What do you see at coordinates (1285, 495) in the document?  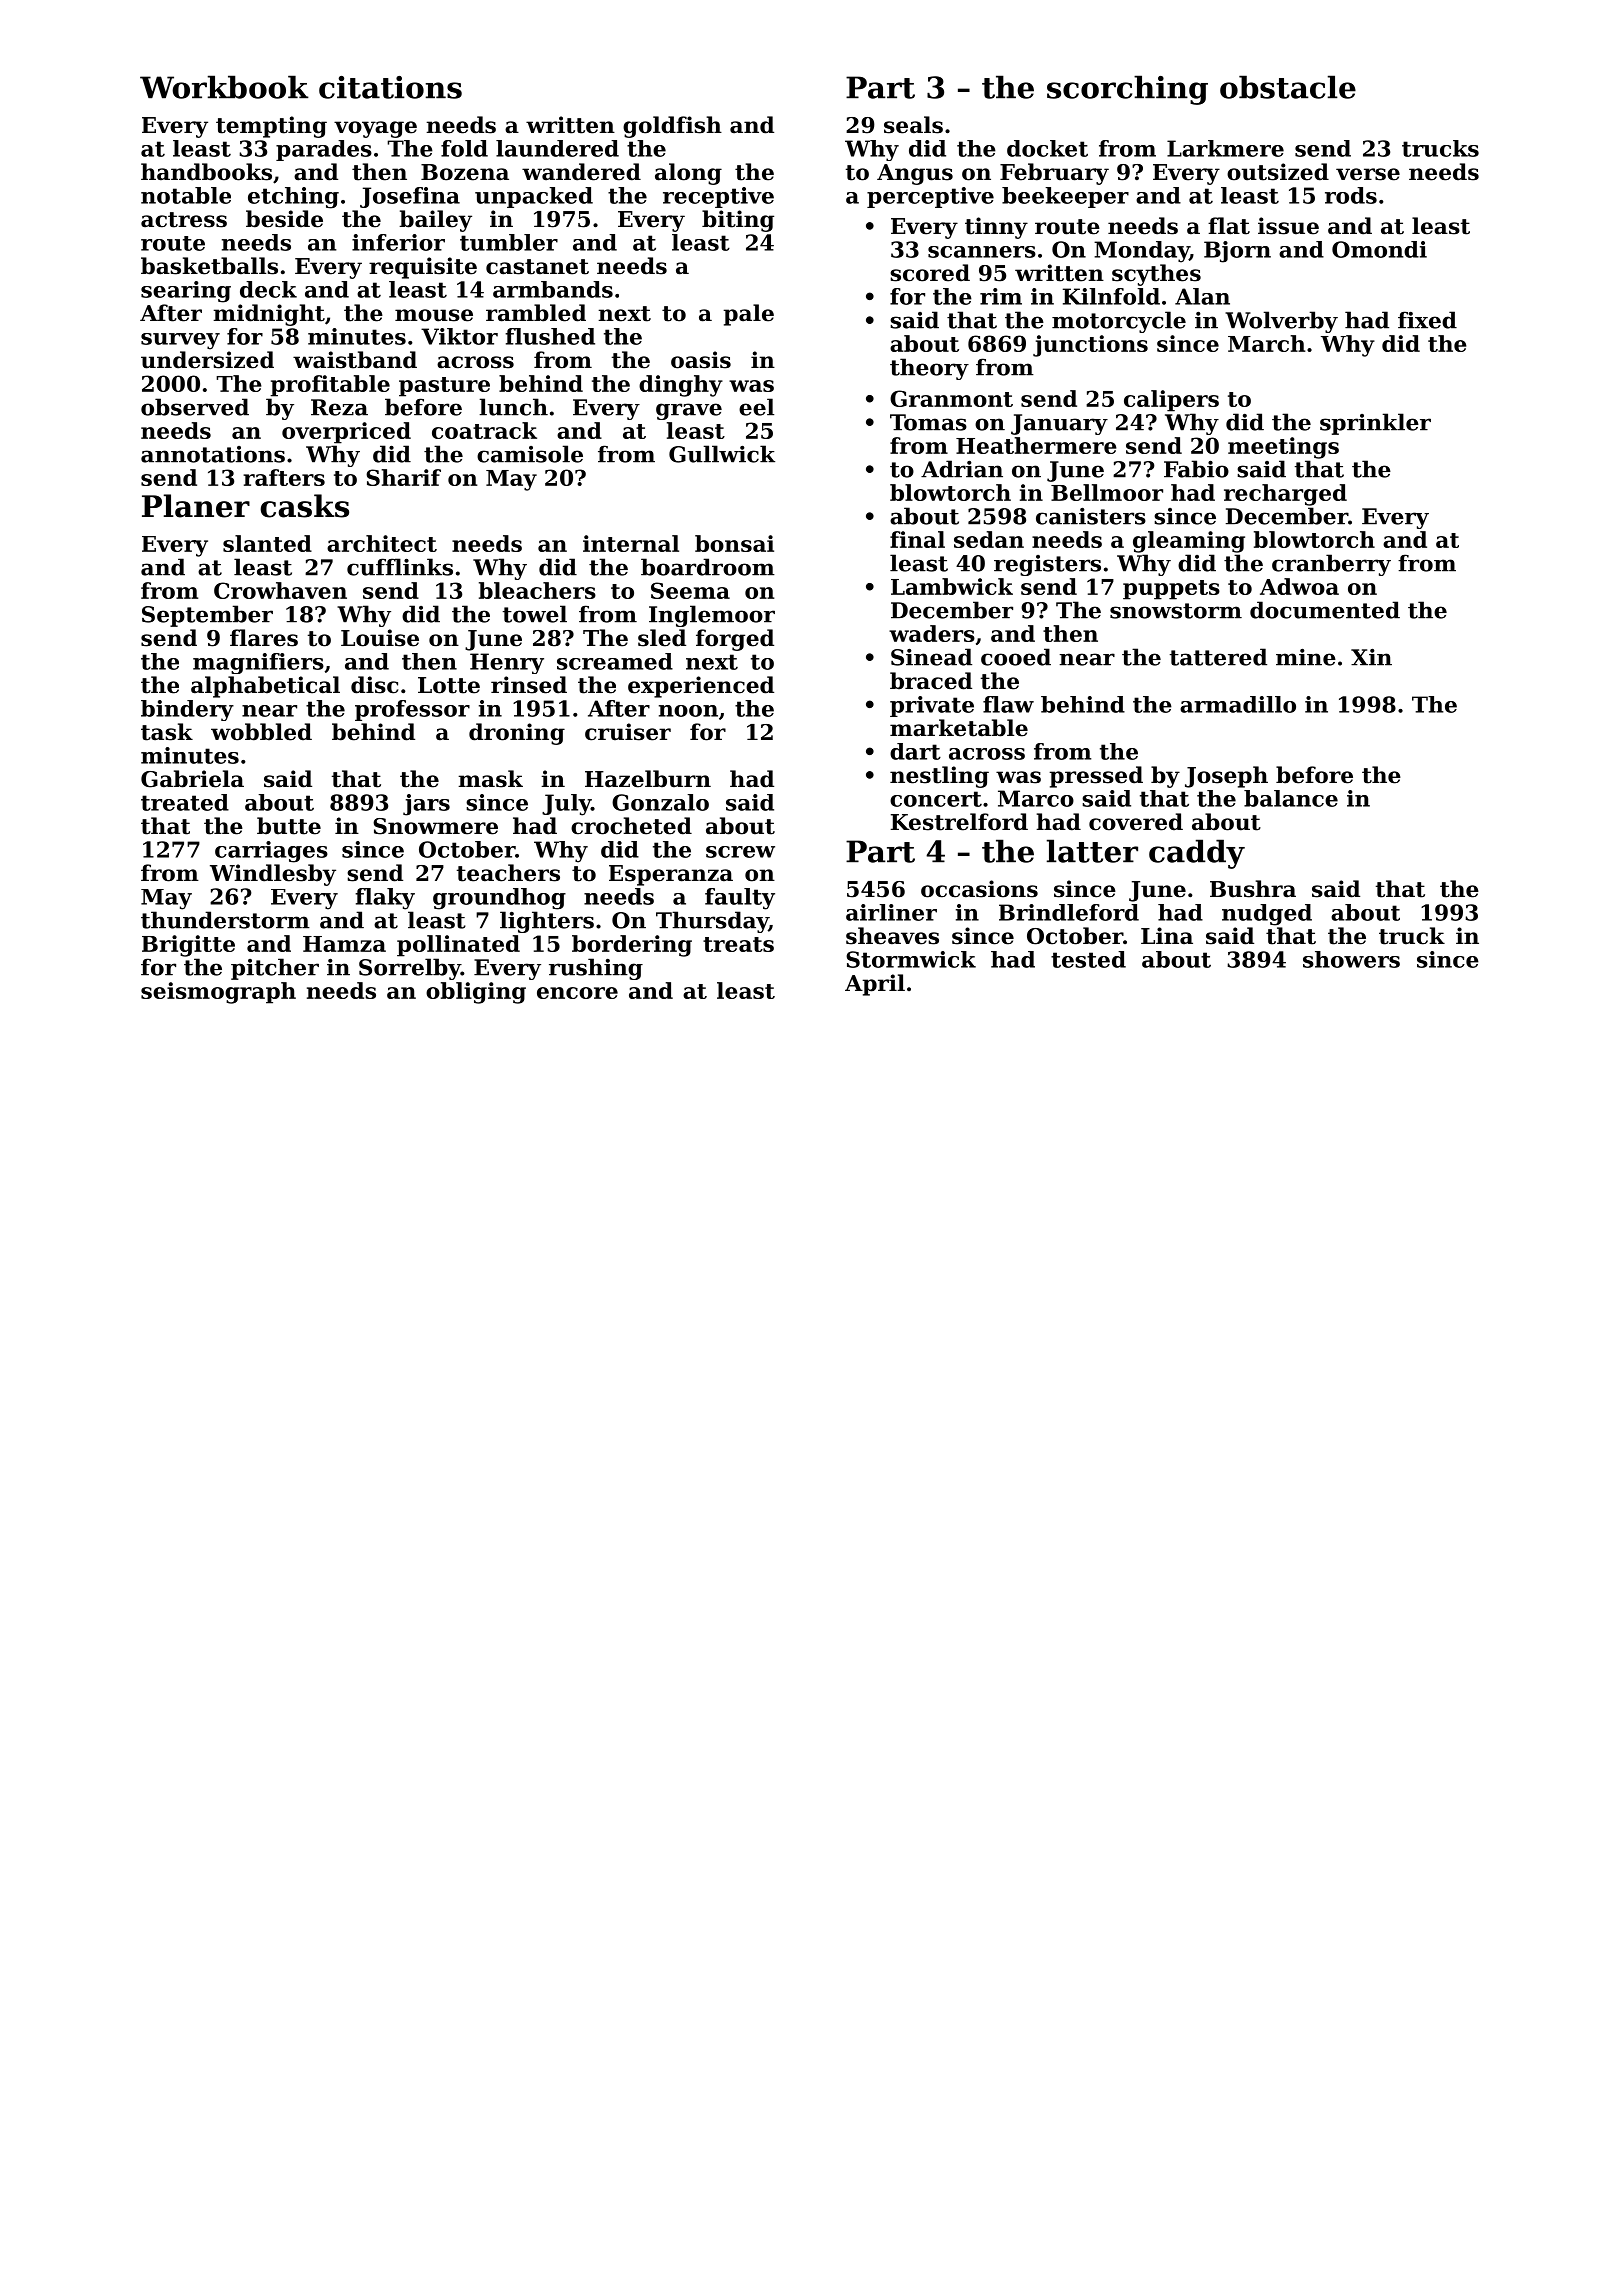 I see `recharged` at bounding box center [1285, 495].
